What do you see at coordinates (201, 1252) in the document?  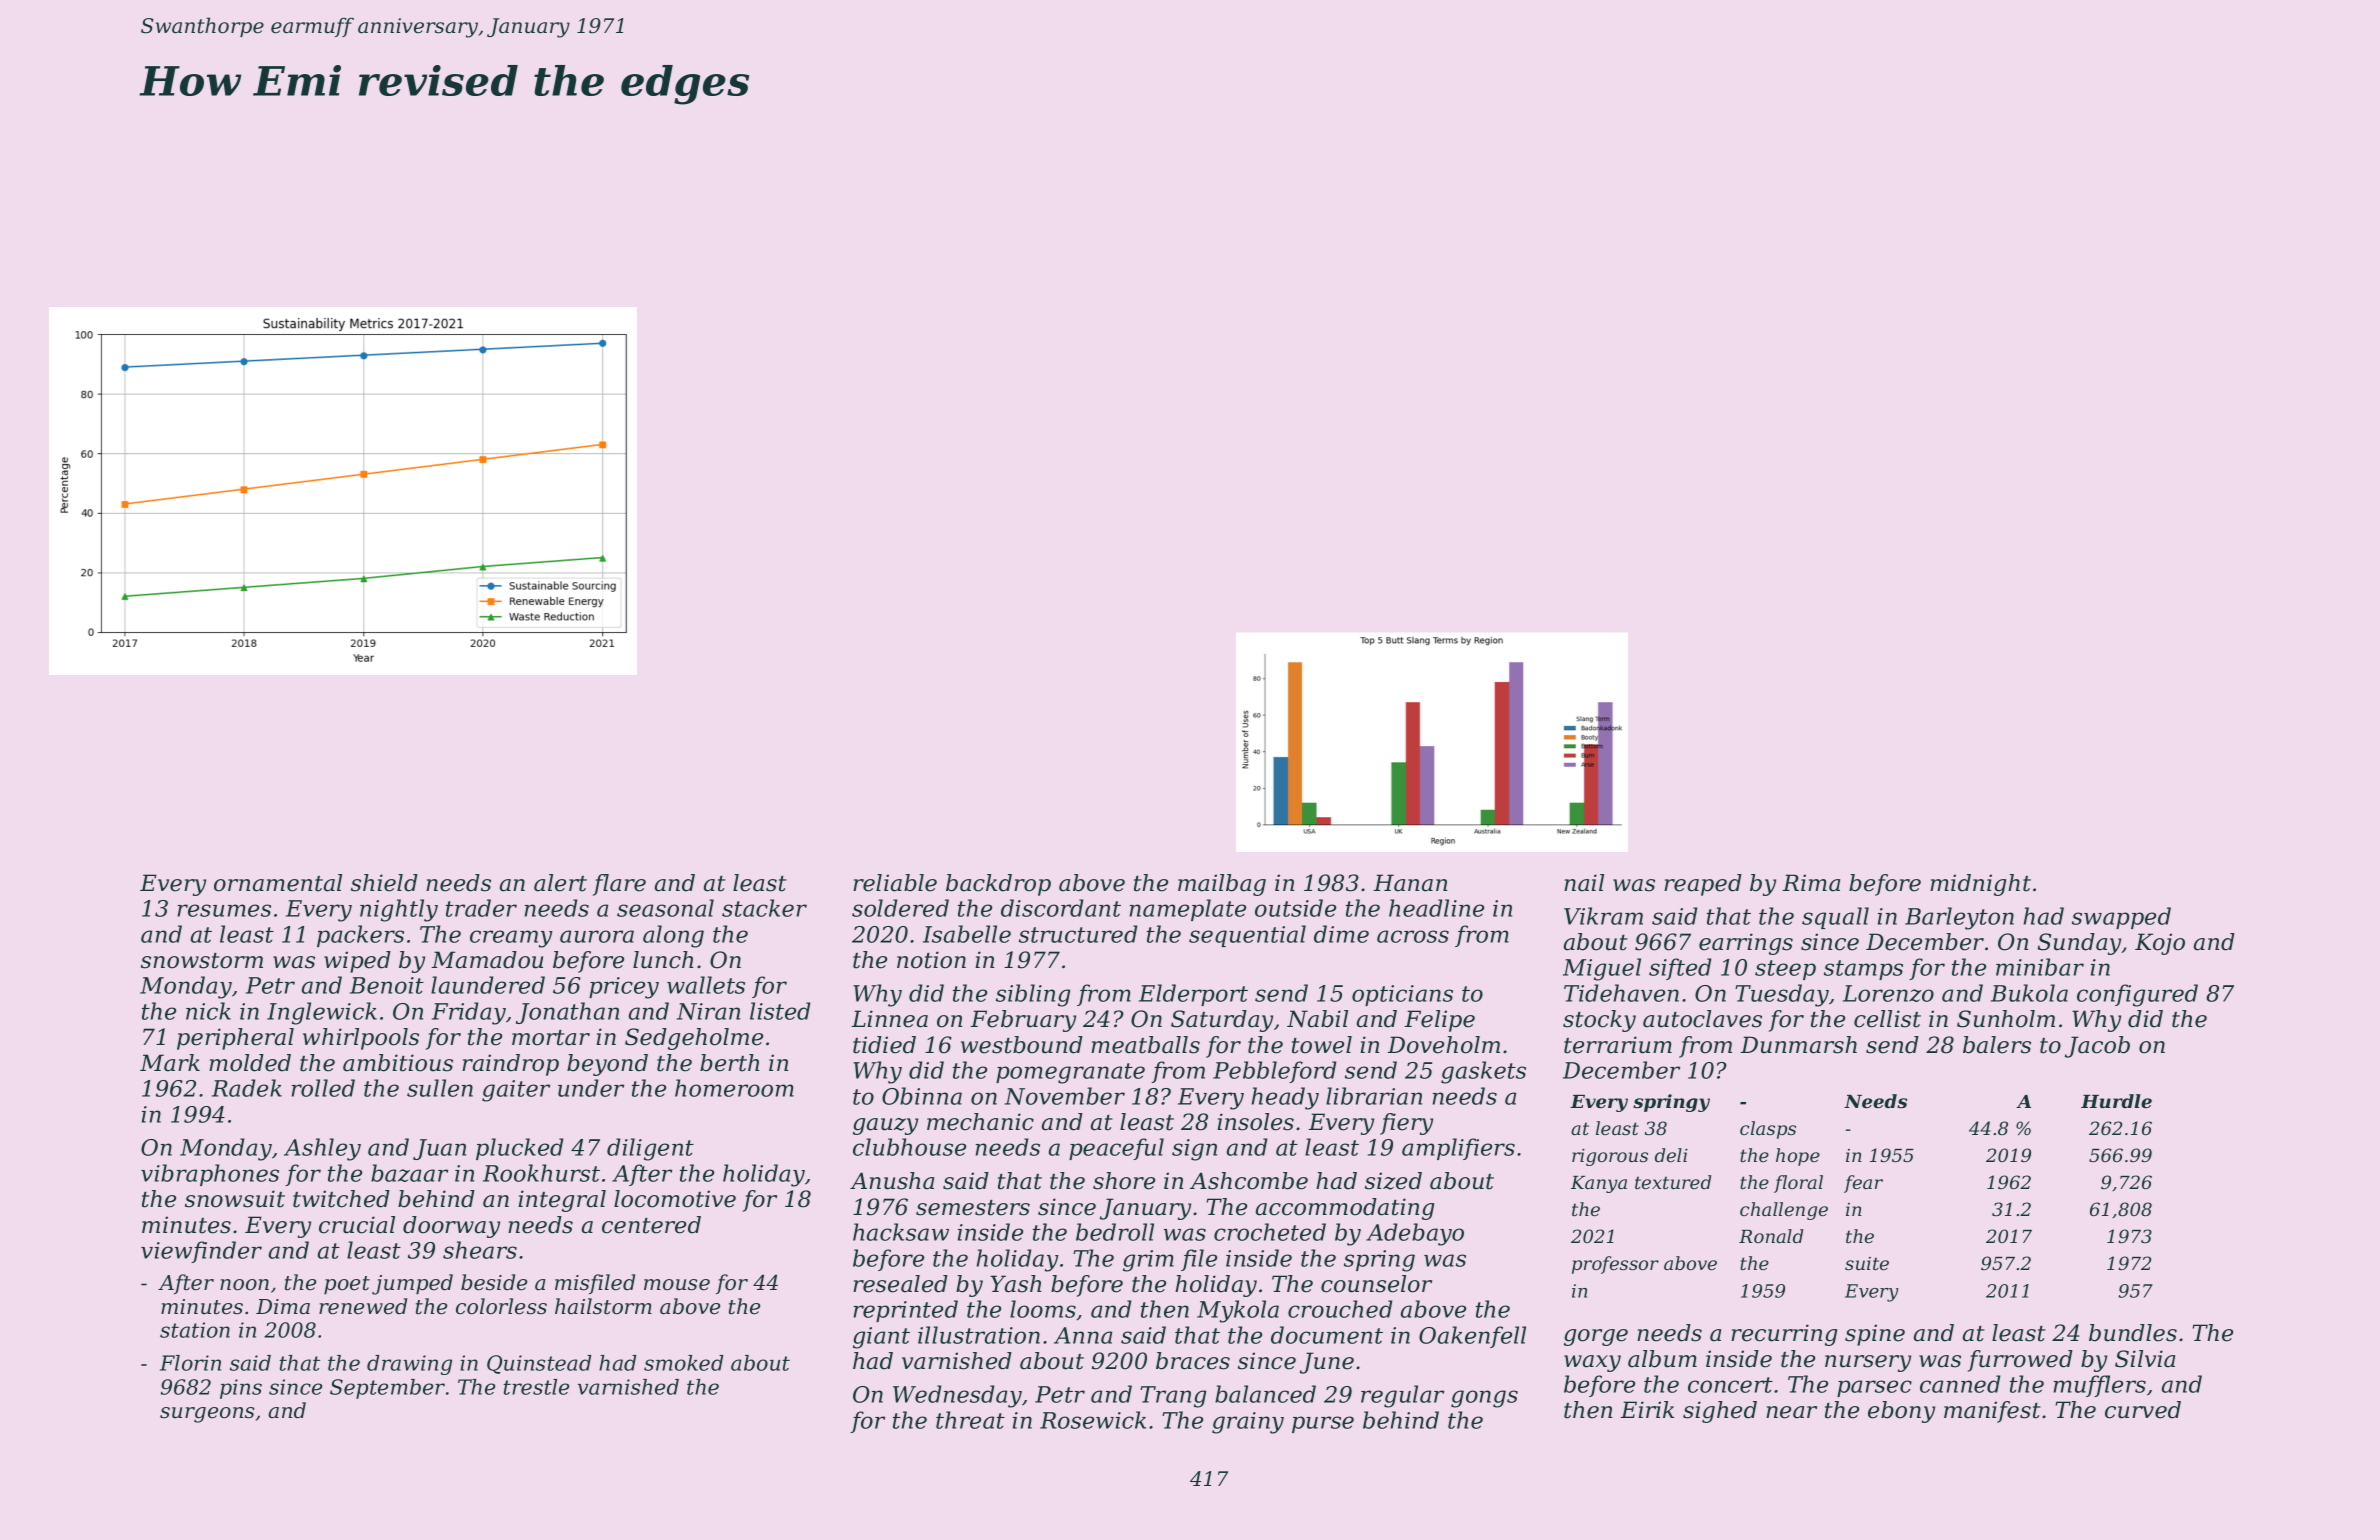 I see `viewfinder` at bounding box center [201, 1252].
